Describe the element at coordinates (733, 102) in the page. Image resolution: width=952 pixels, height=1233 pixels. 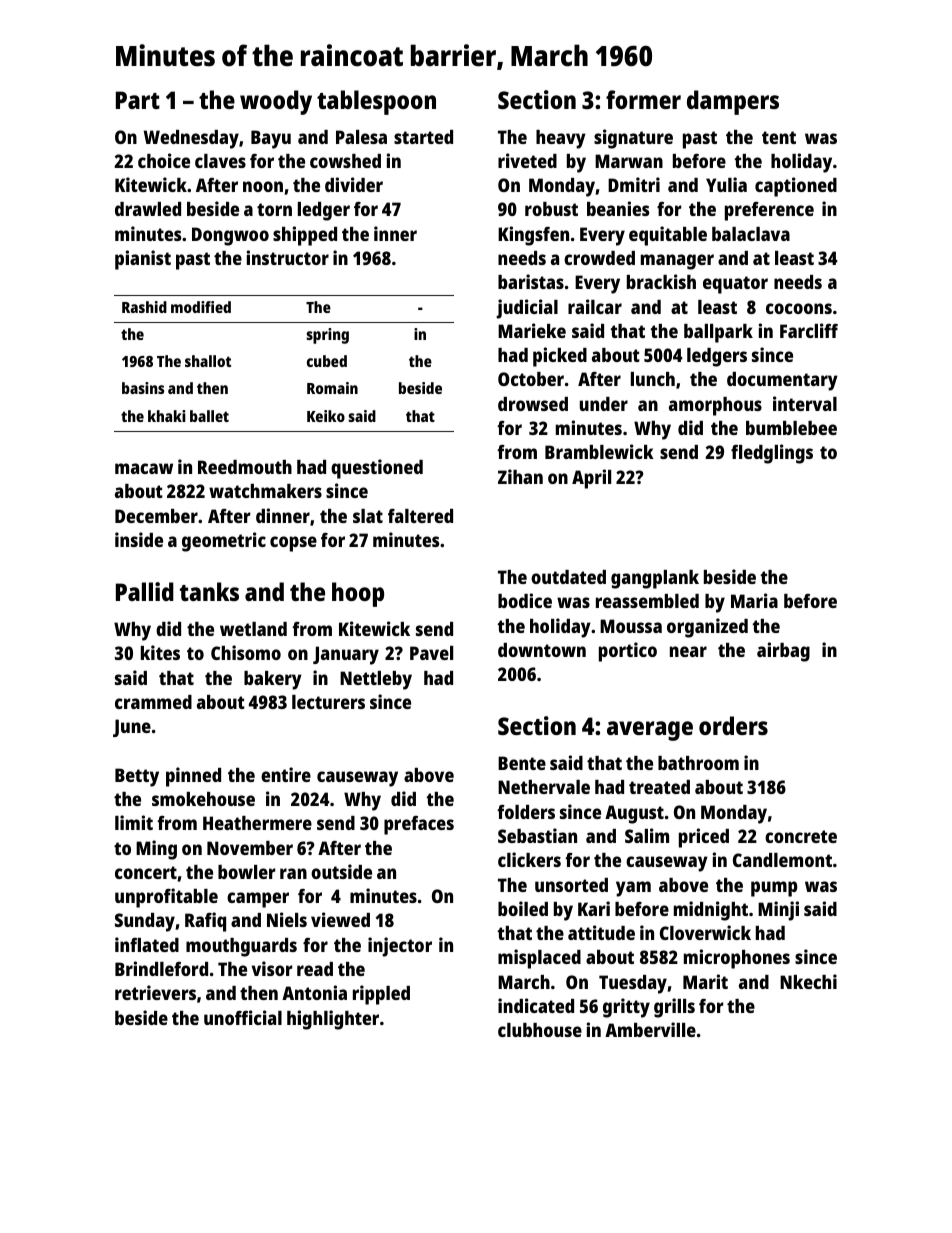
I see `dampers` at that location.
